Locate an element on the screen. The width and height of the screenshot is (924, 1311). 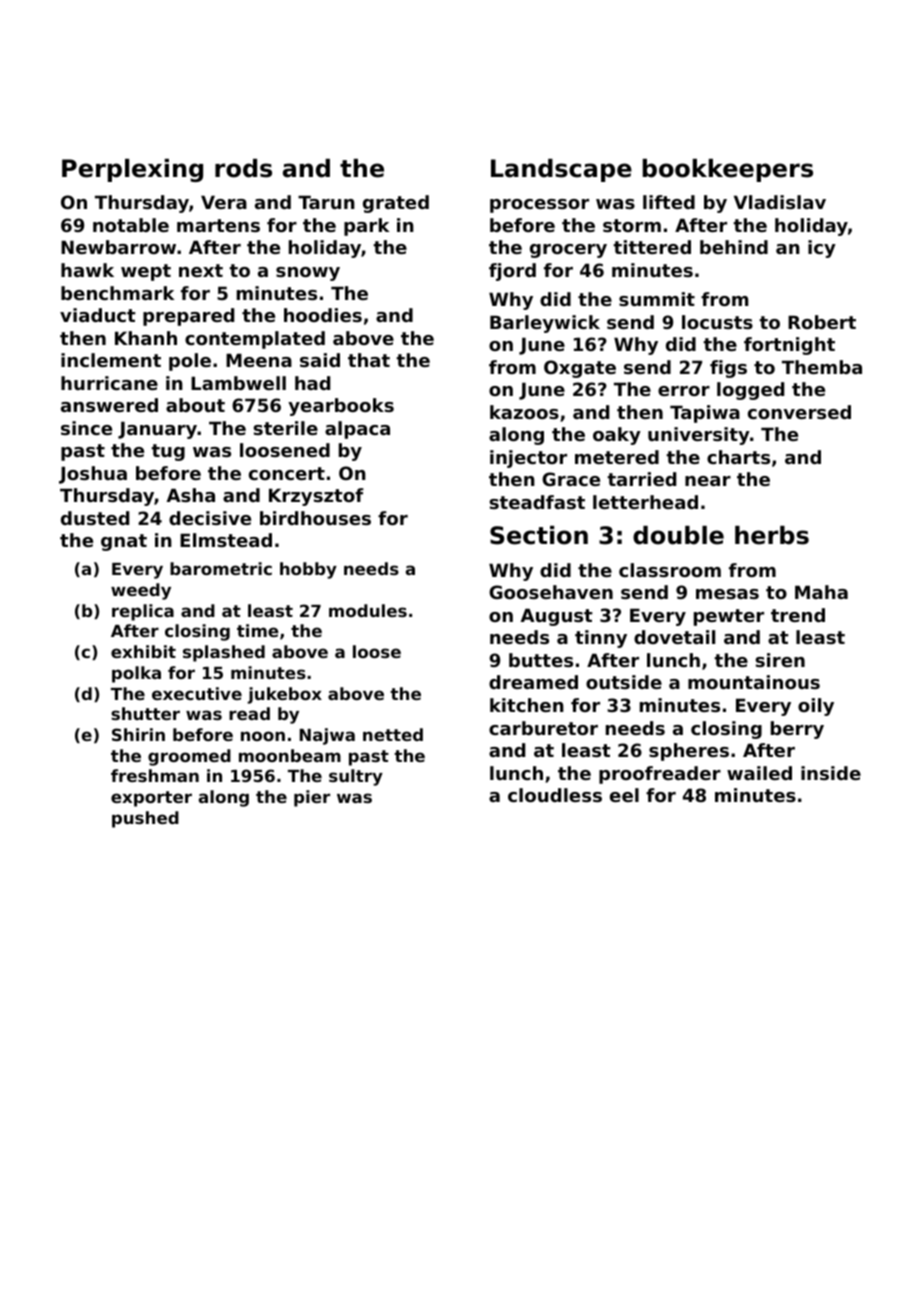
carburetor is located at coordinates (543, 728).
